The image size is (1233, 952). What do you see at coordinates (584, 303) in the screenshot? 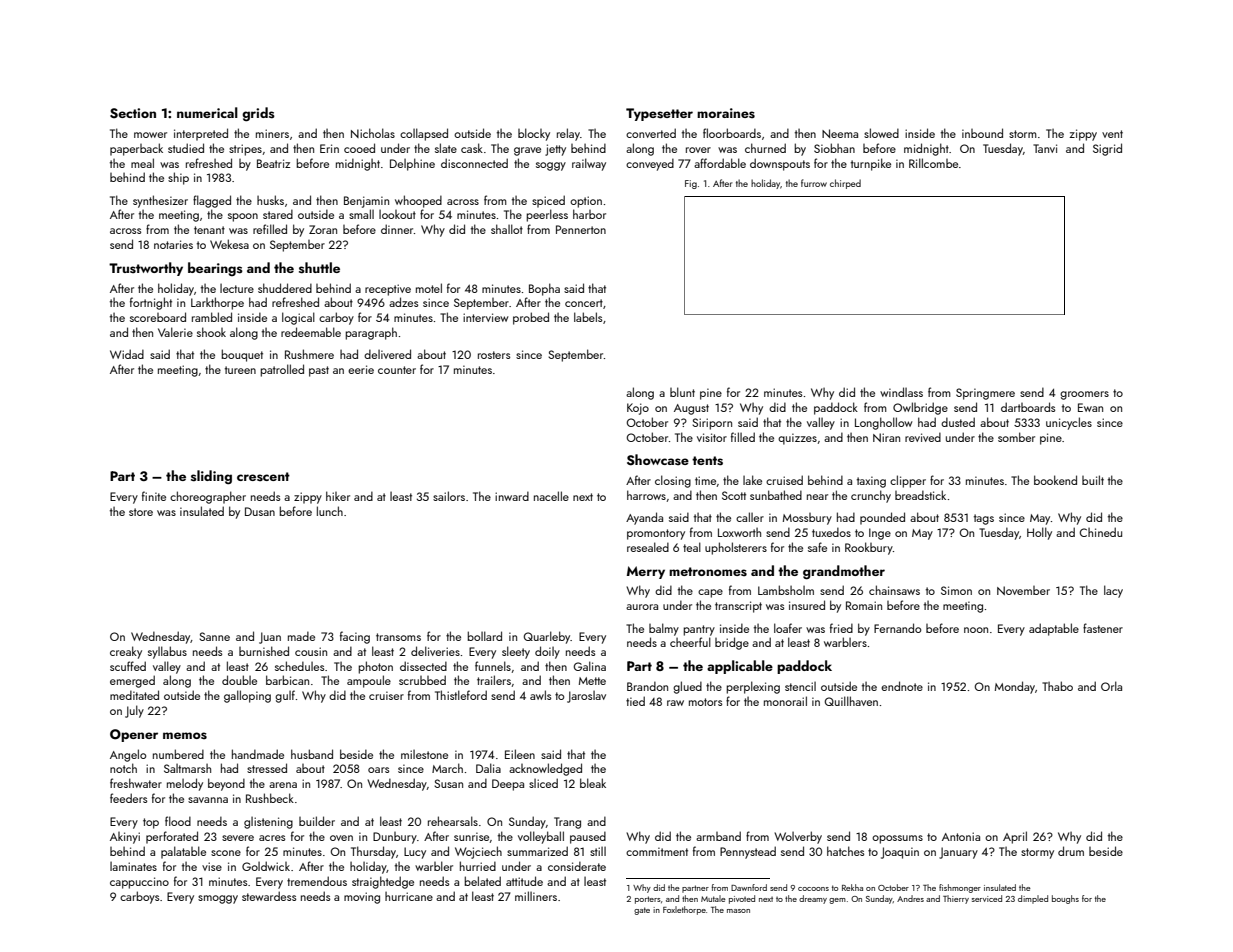
I see `concert` at bounding box center [584, 303].
